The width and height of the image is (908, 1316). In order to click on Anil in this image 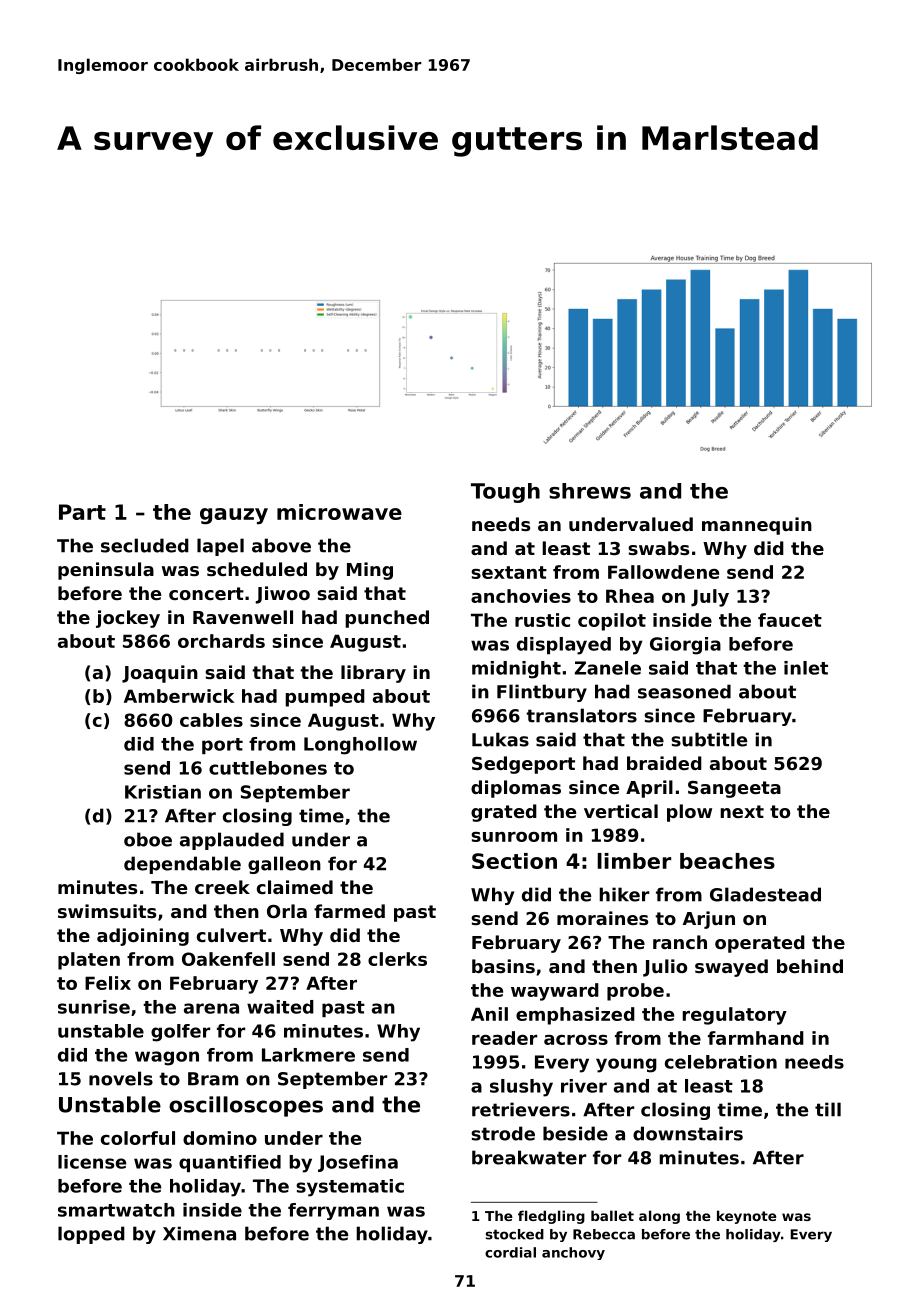, I will do `click(489, 1014)`.
